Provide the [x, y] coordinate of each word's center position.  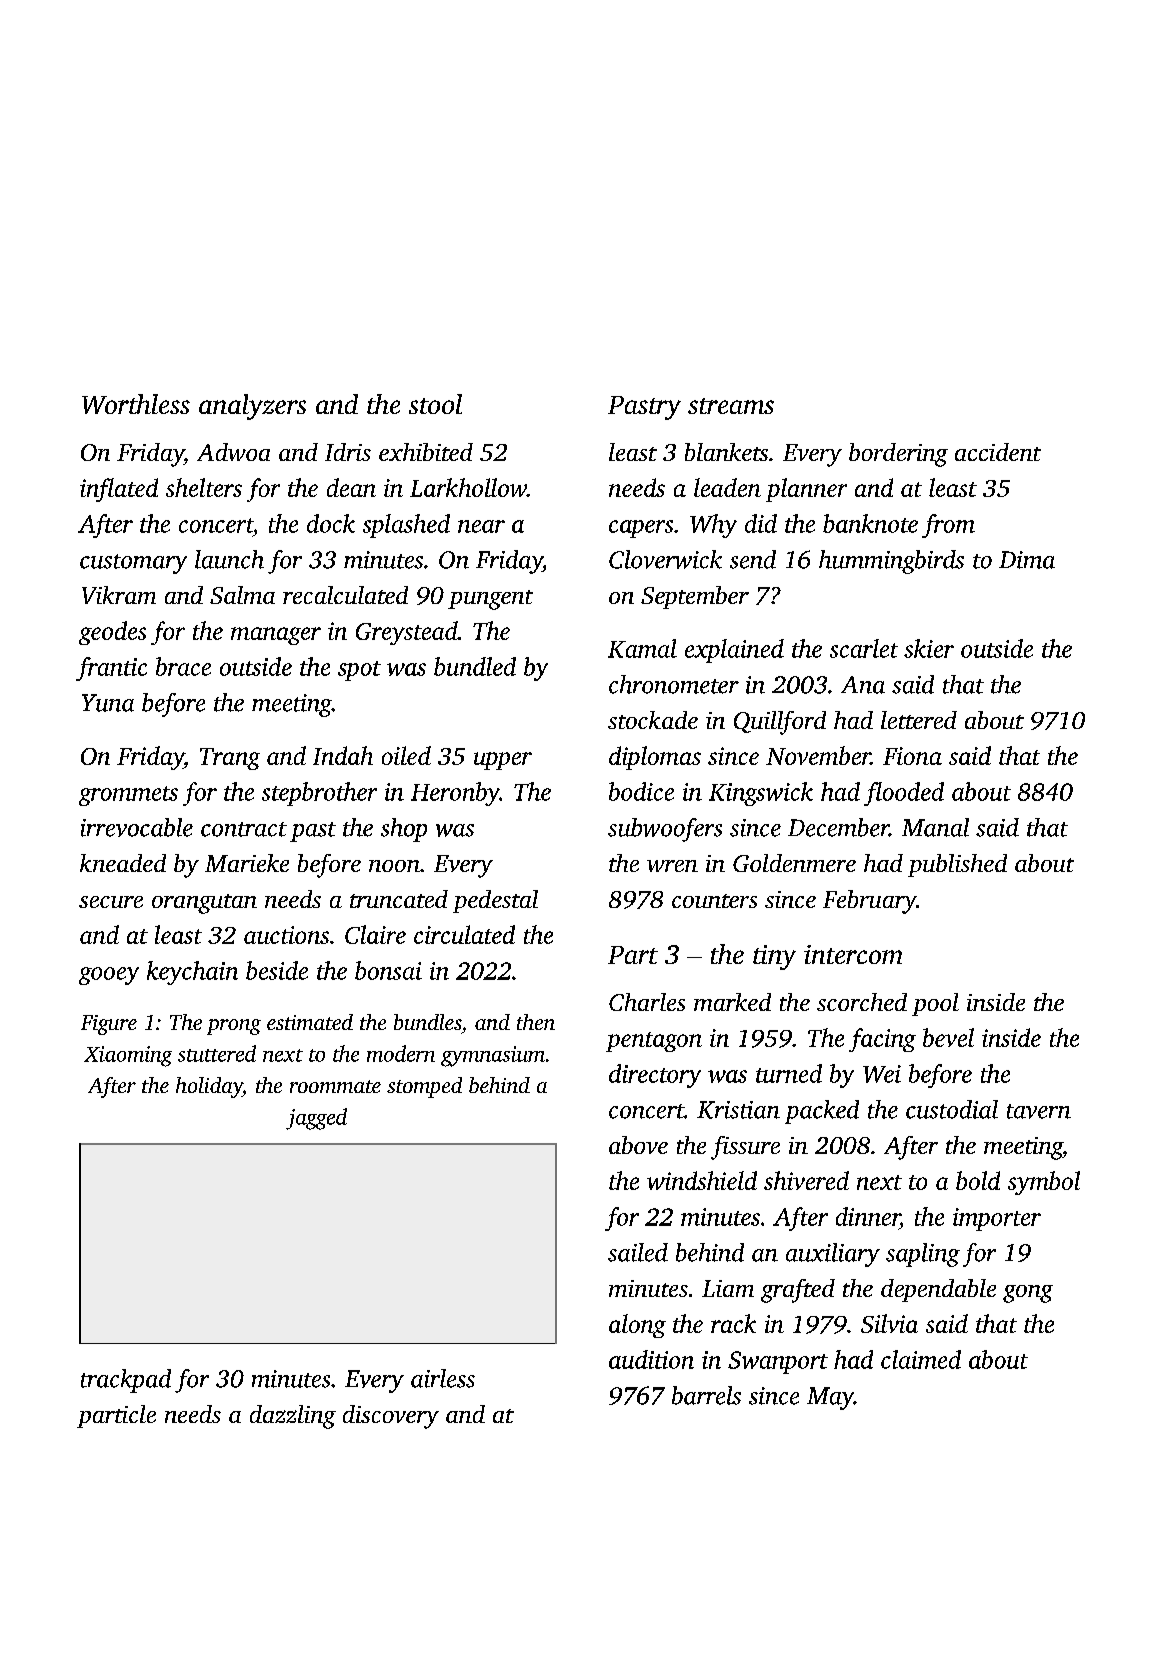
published [957, 865]
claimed [921, 1359]
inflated [119, 490]
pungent [490, 600]
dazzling [293, 1417]
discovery [391, 1417]
